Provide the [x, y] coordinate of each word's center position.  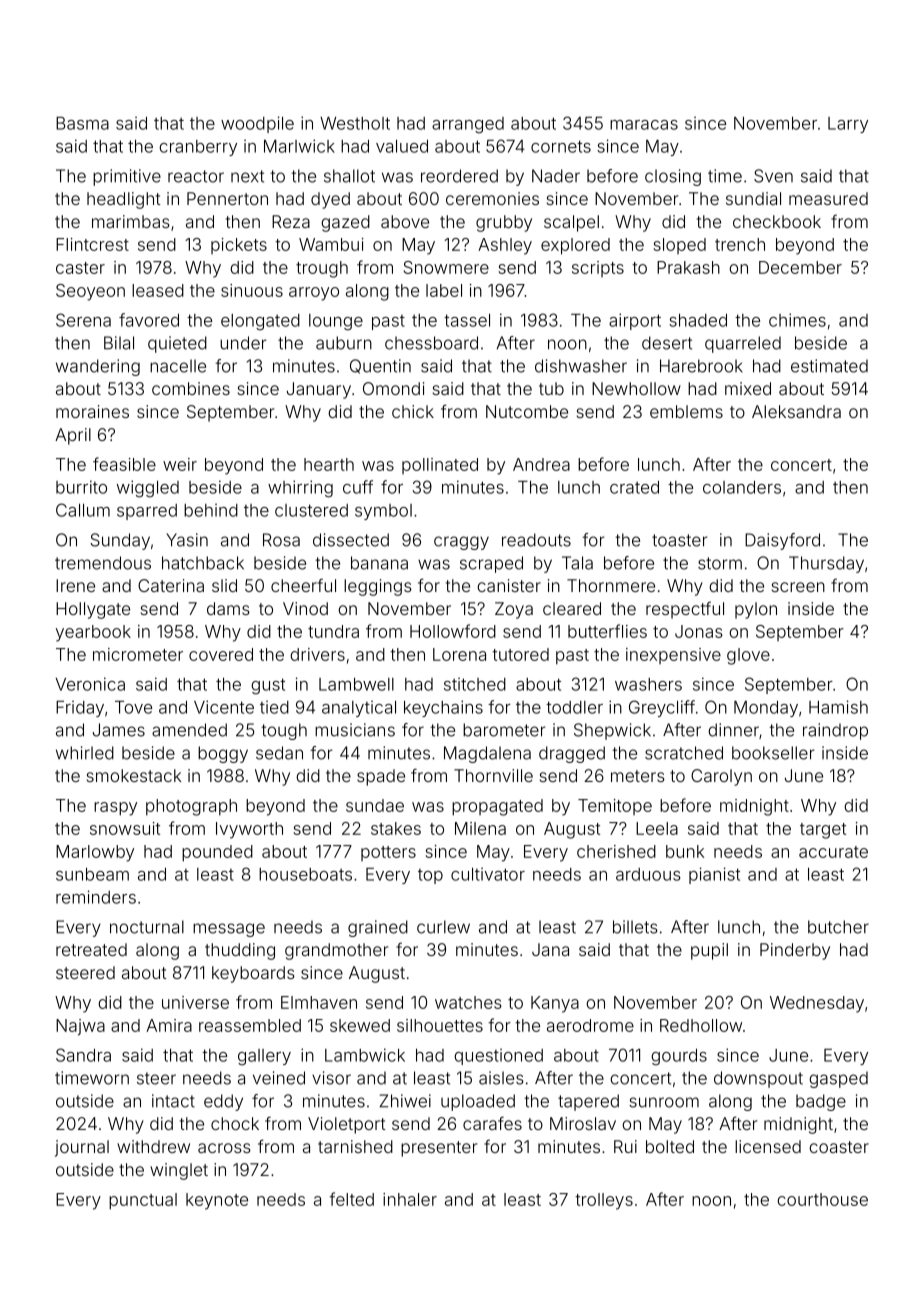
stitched [475, 684]
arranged [468, 125]
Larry [848, 125]
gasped [838, 1079]
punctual [143, 1201]
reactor [196, 176]
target [823, 831]
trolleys [604, 1201]
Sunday [120, 541]
